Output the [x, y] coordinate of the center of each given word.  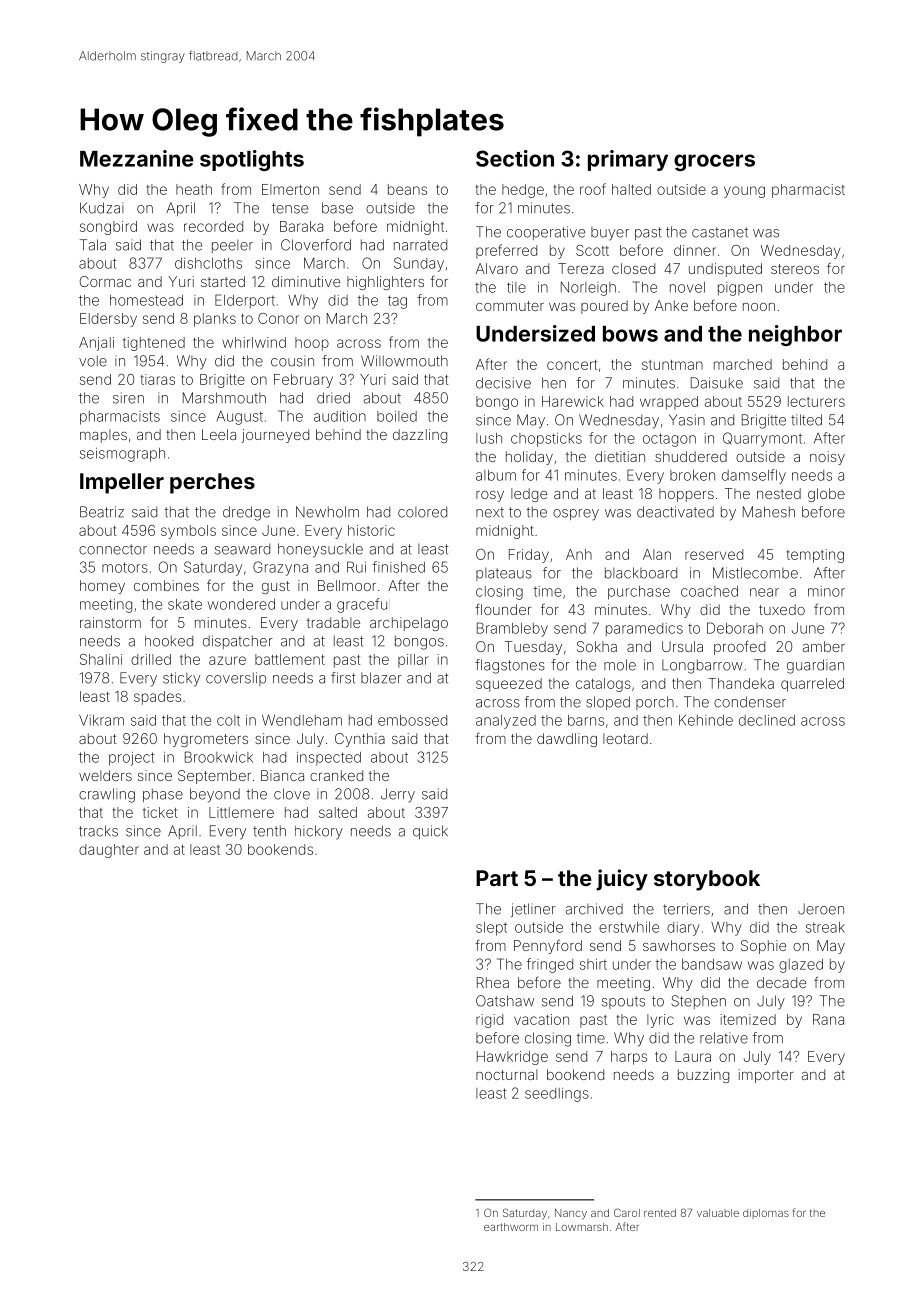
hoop [312, 344]
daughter [109, 851]
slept [491, 929]
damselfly [754, 476]
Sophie [763, 947]
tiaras [158, 379]
